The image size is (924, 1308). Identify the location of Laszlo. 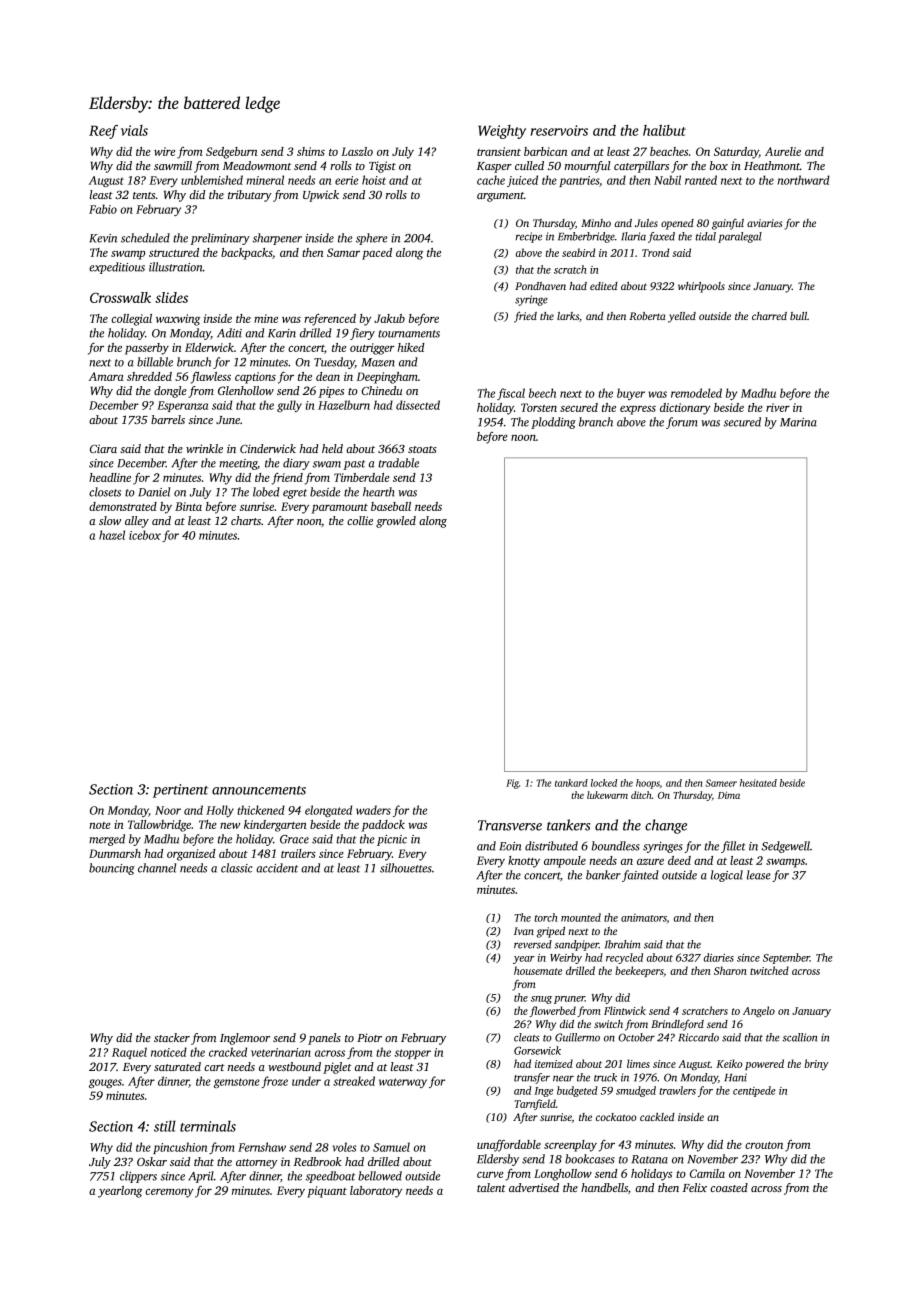
(357, 151).
